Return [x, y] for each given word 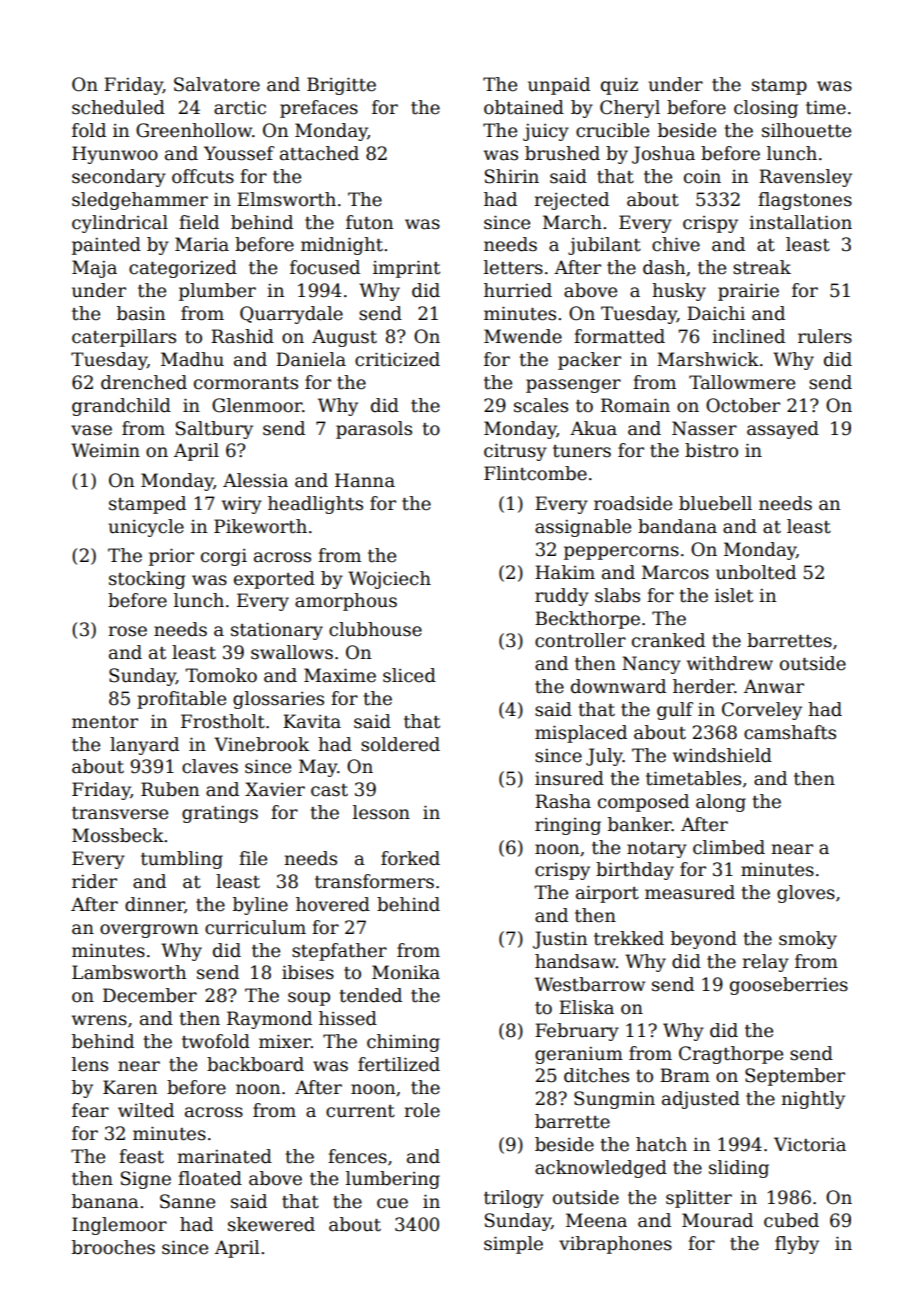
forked [410, 858]
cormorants [246, 383]
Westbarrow [590, 984]
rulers [825, 336]
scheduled [118, 107]
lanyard [144, 746]
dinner [154, 904]
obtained [524, 107]
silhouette [806, 130]
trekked [629, 938]
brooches [113, 1247]
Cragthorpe [731, 1055]
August [344, 338]
